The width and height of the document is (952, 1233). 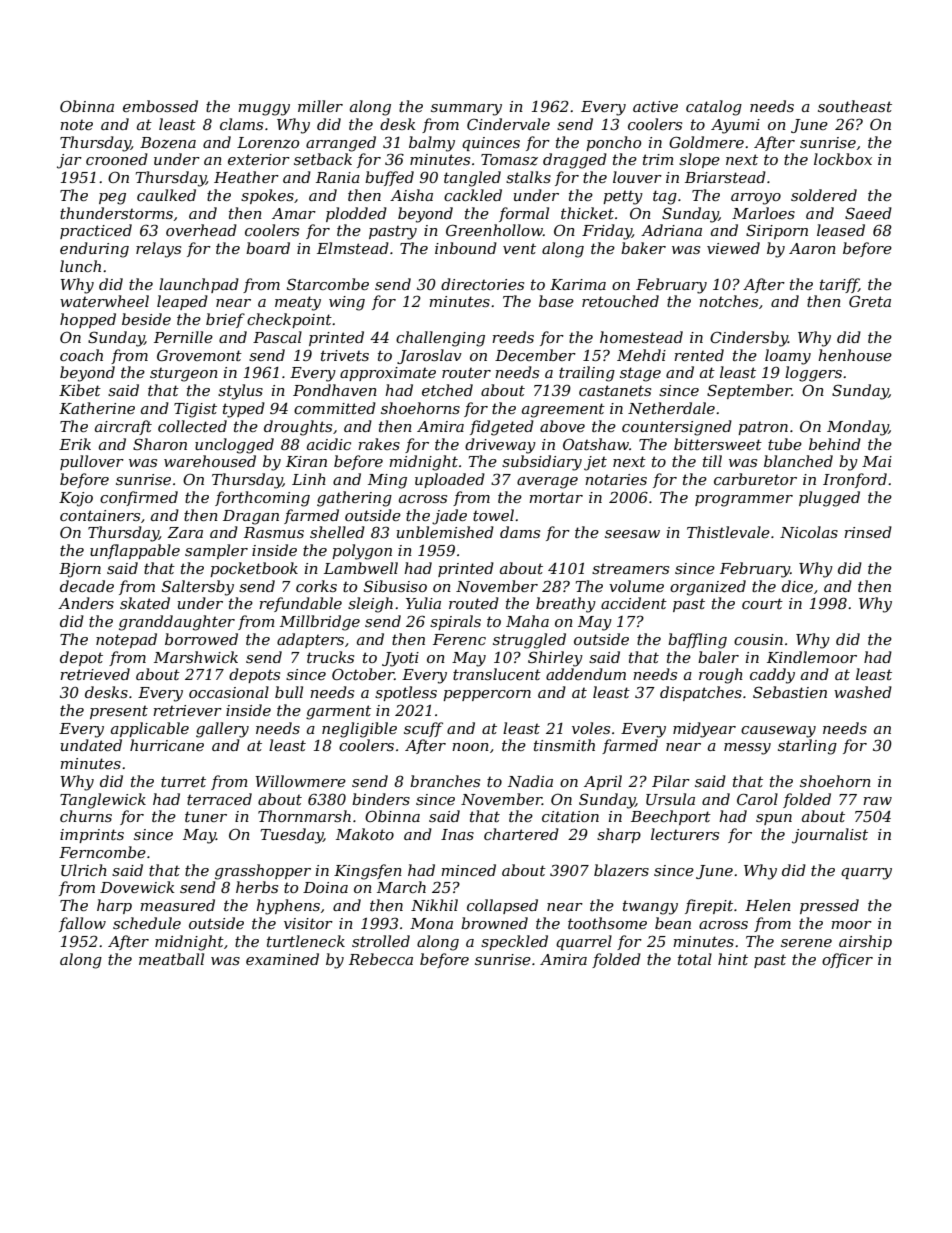 I want to click on behind, so click(x=835, y=444).
